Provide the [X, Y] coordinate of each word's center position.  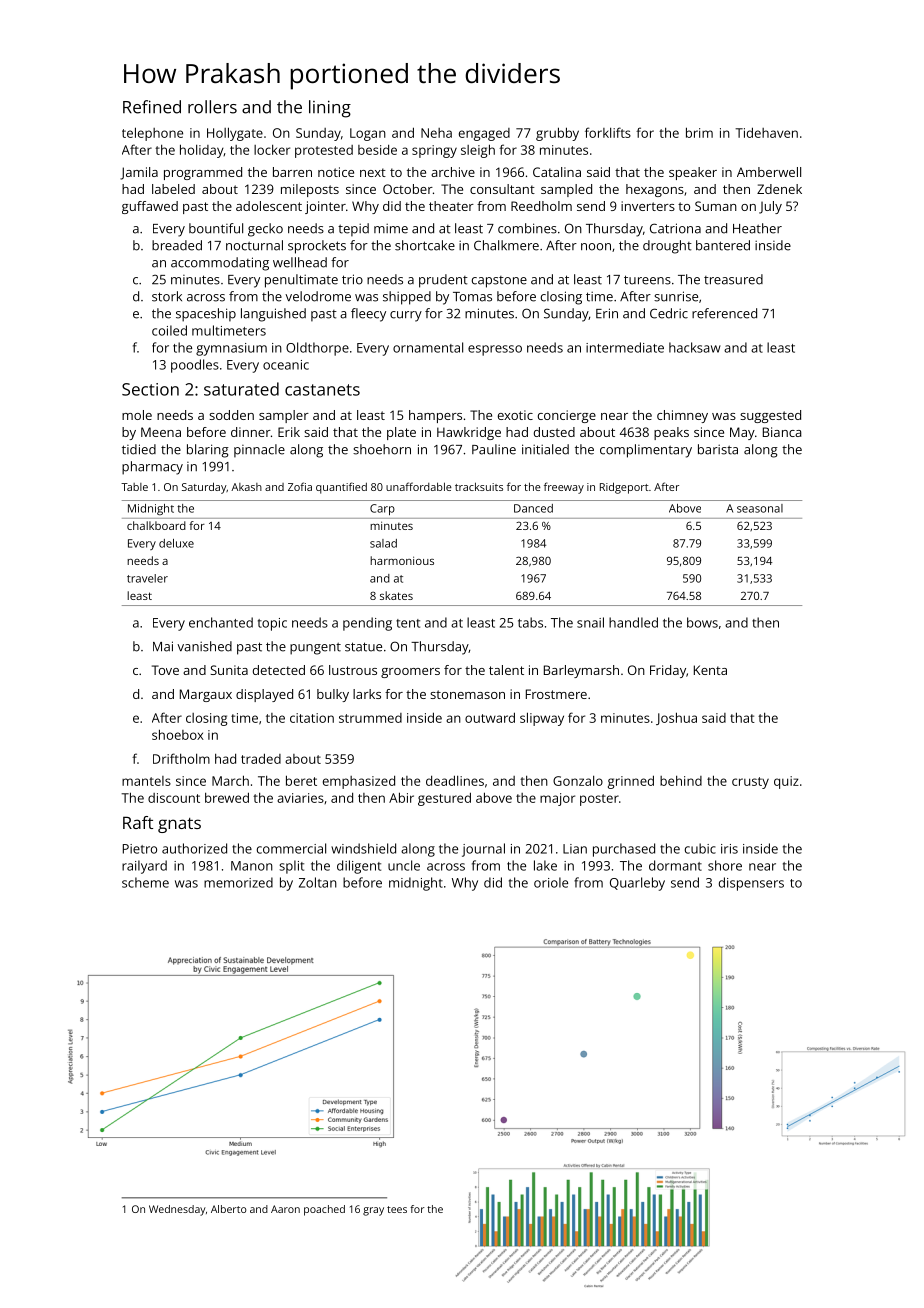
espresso [495, 350]
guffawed [150, 207]
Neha [436, 133]
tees [397, 1209]
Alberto [228, 1209]
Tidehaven [766, 132]
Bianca [782, 432]
